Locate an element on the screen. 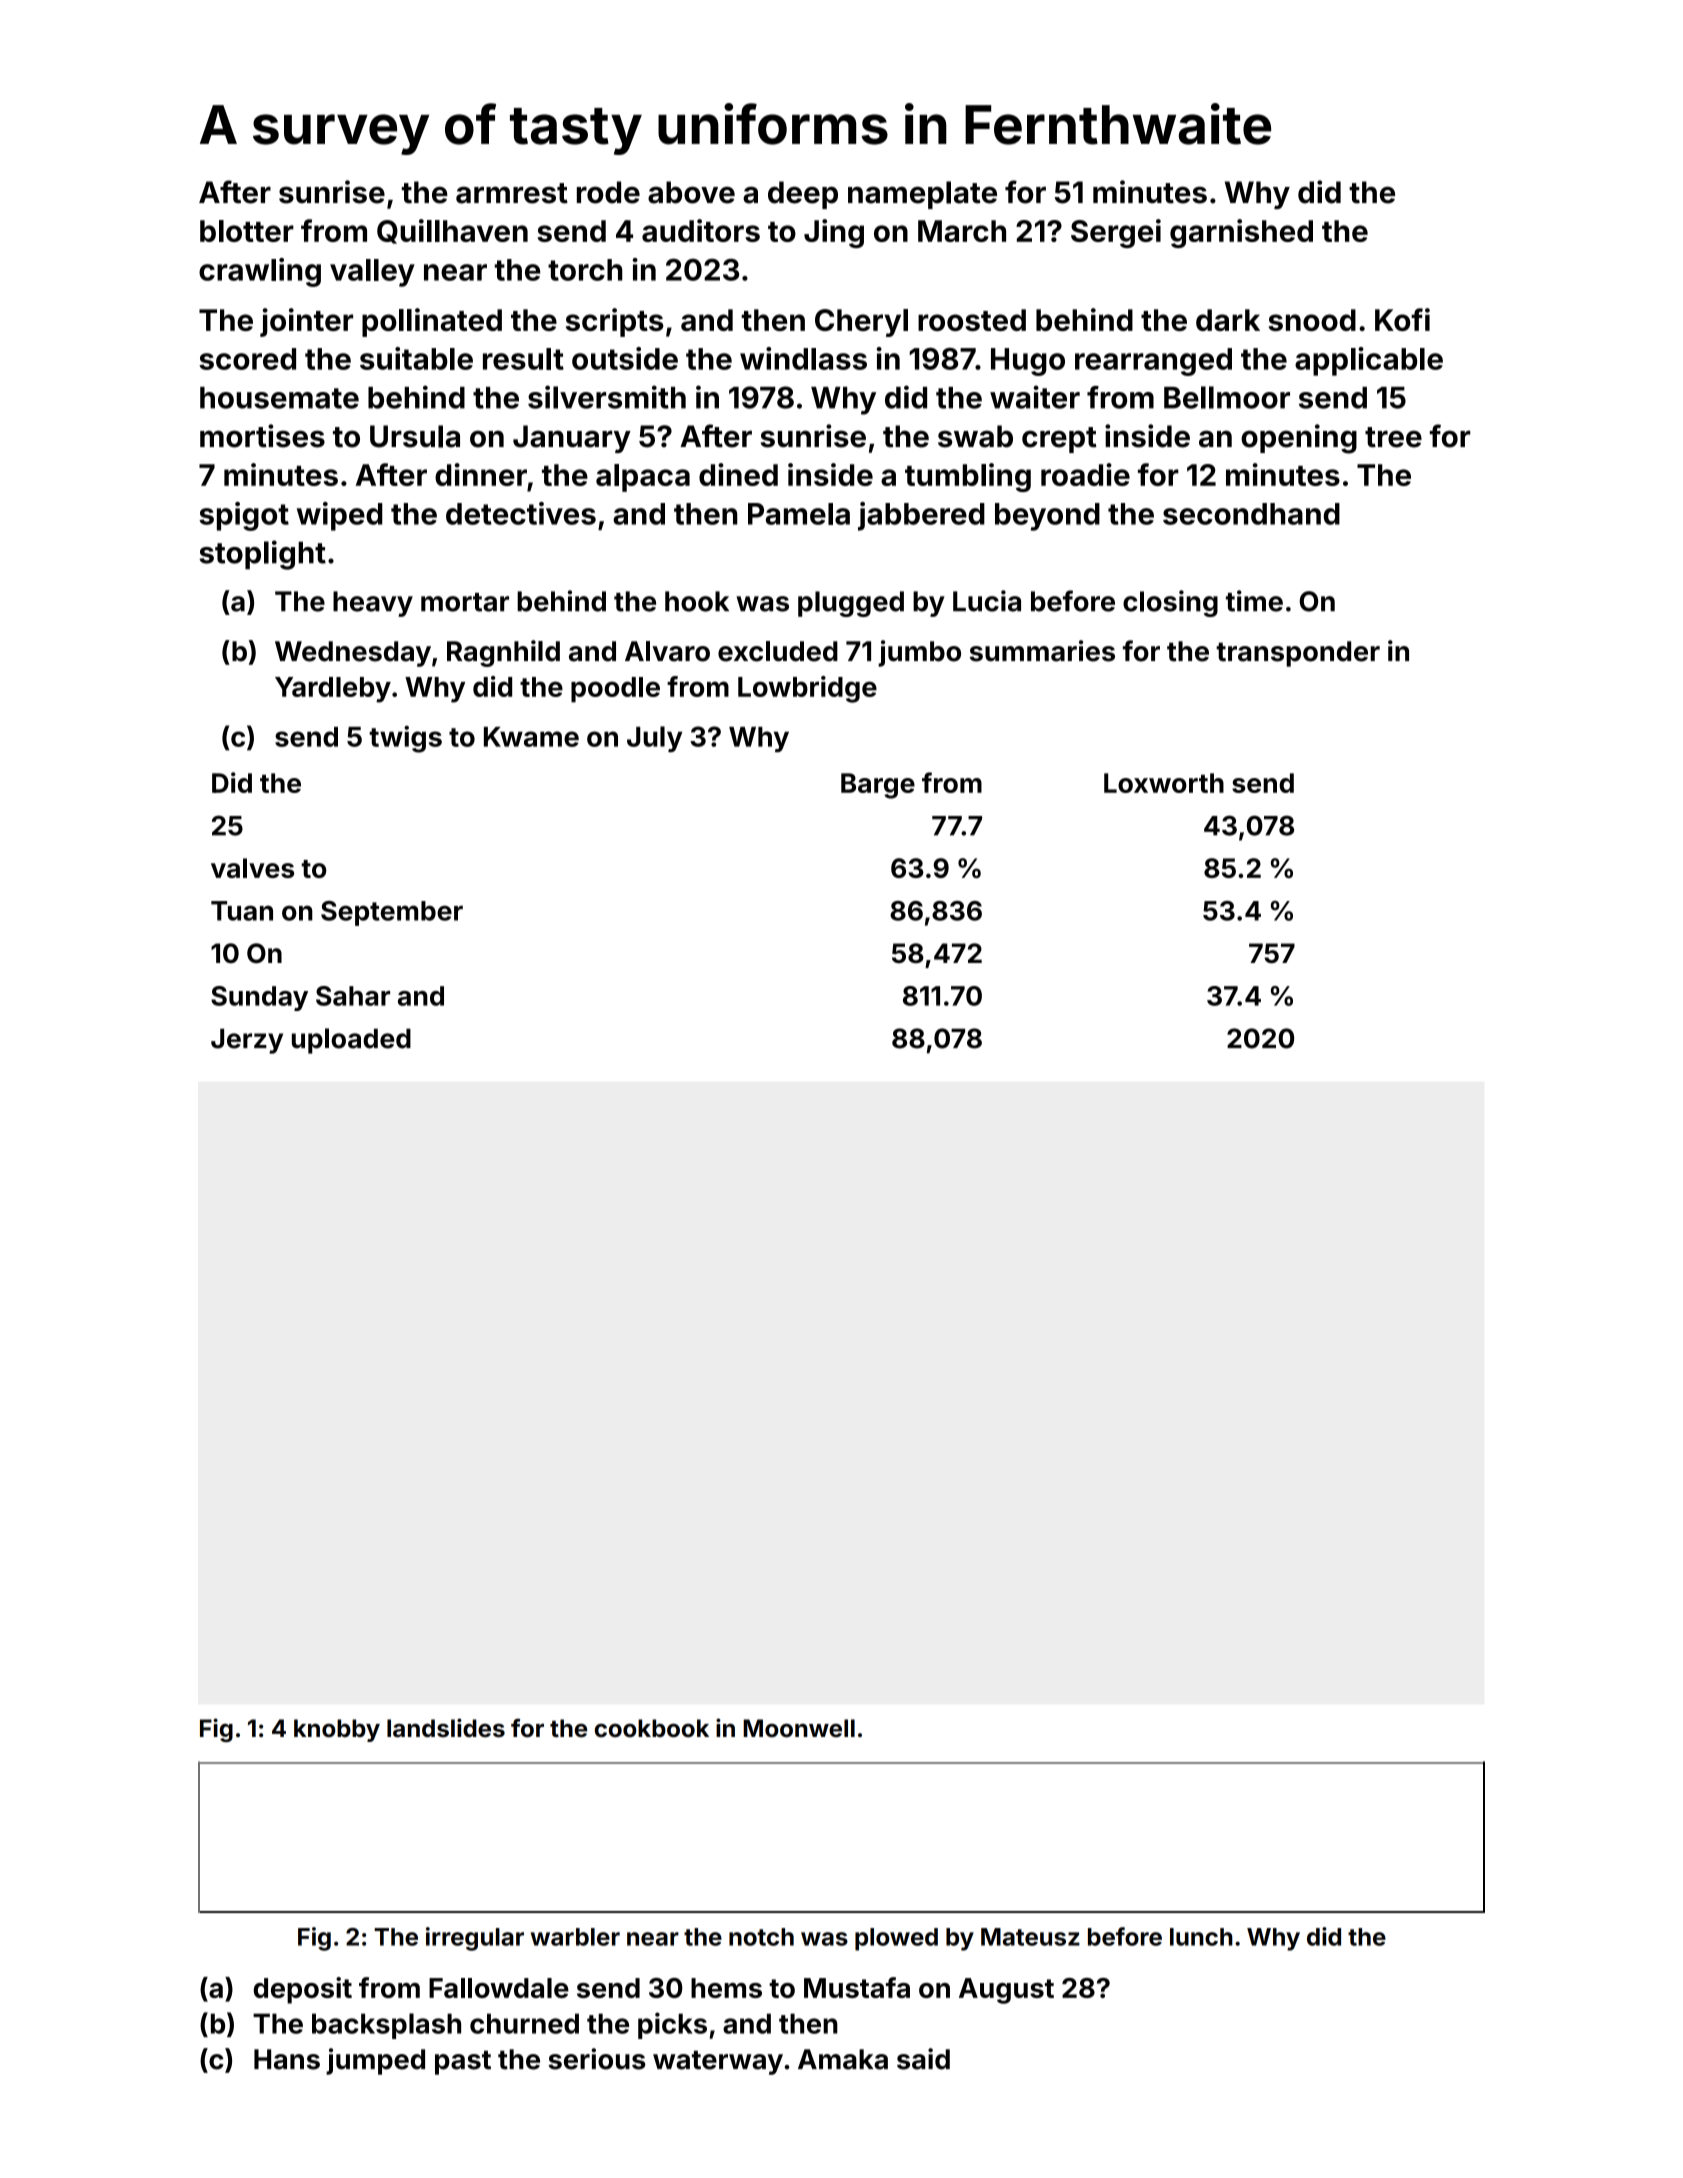 This screenshot has height=2178, width=1683. jabbered is located at coordinates (921, 516).
